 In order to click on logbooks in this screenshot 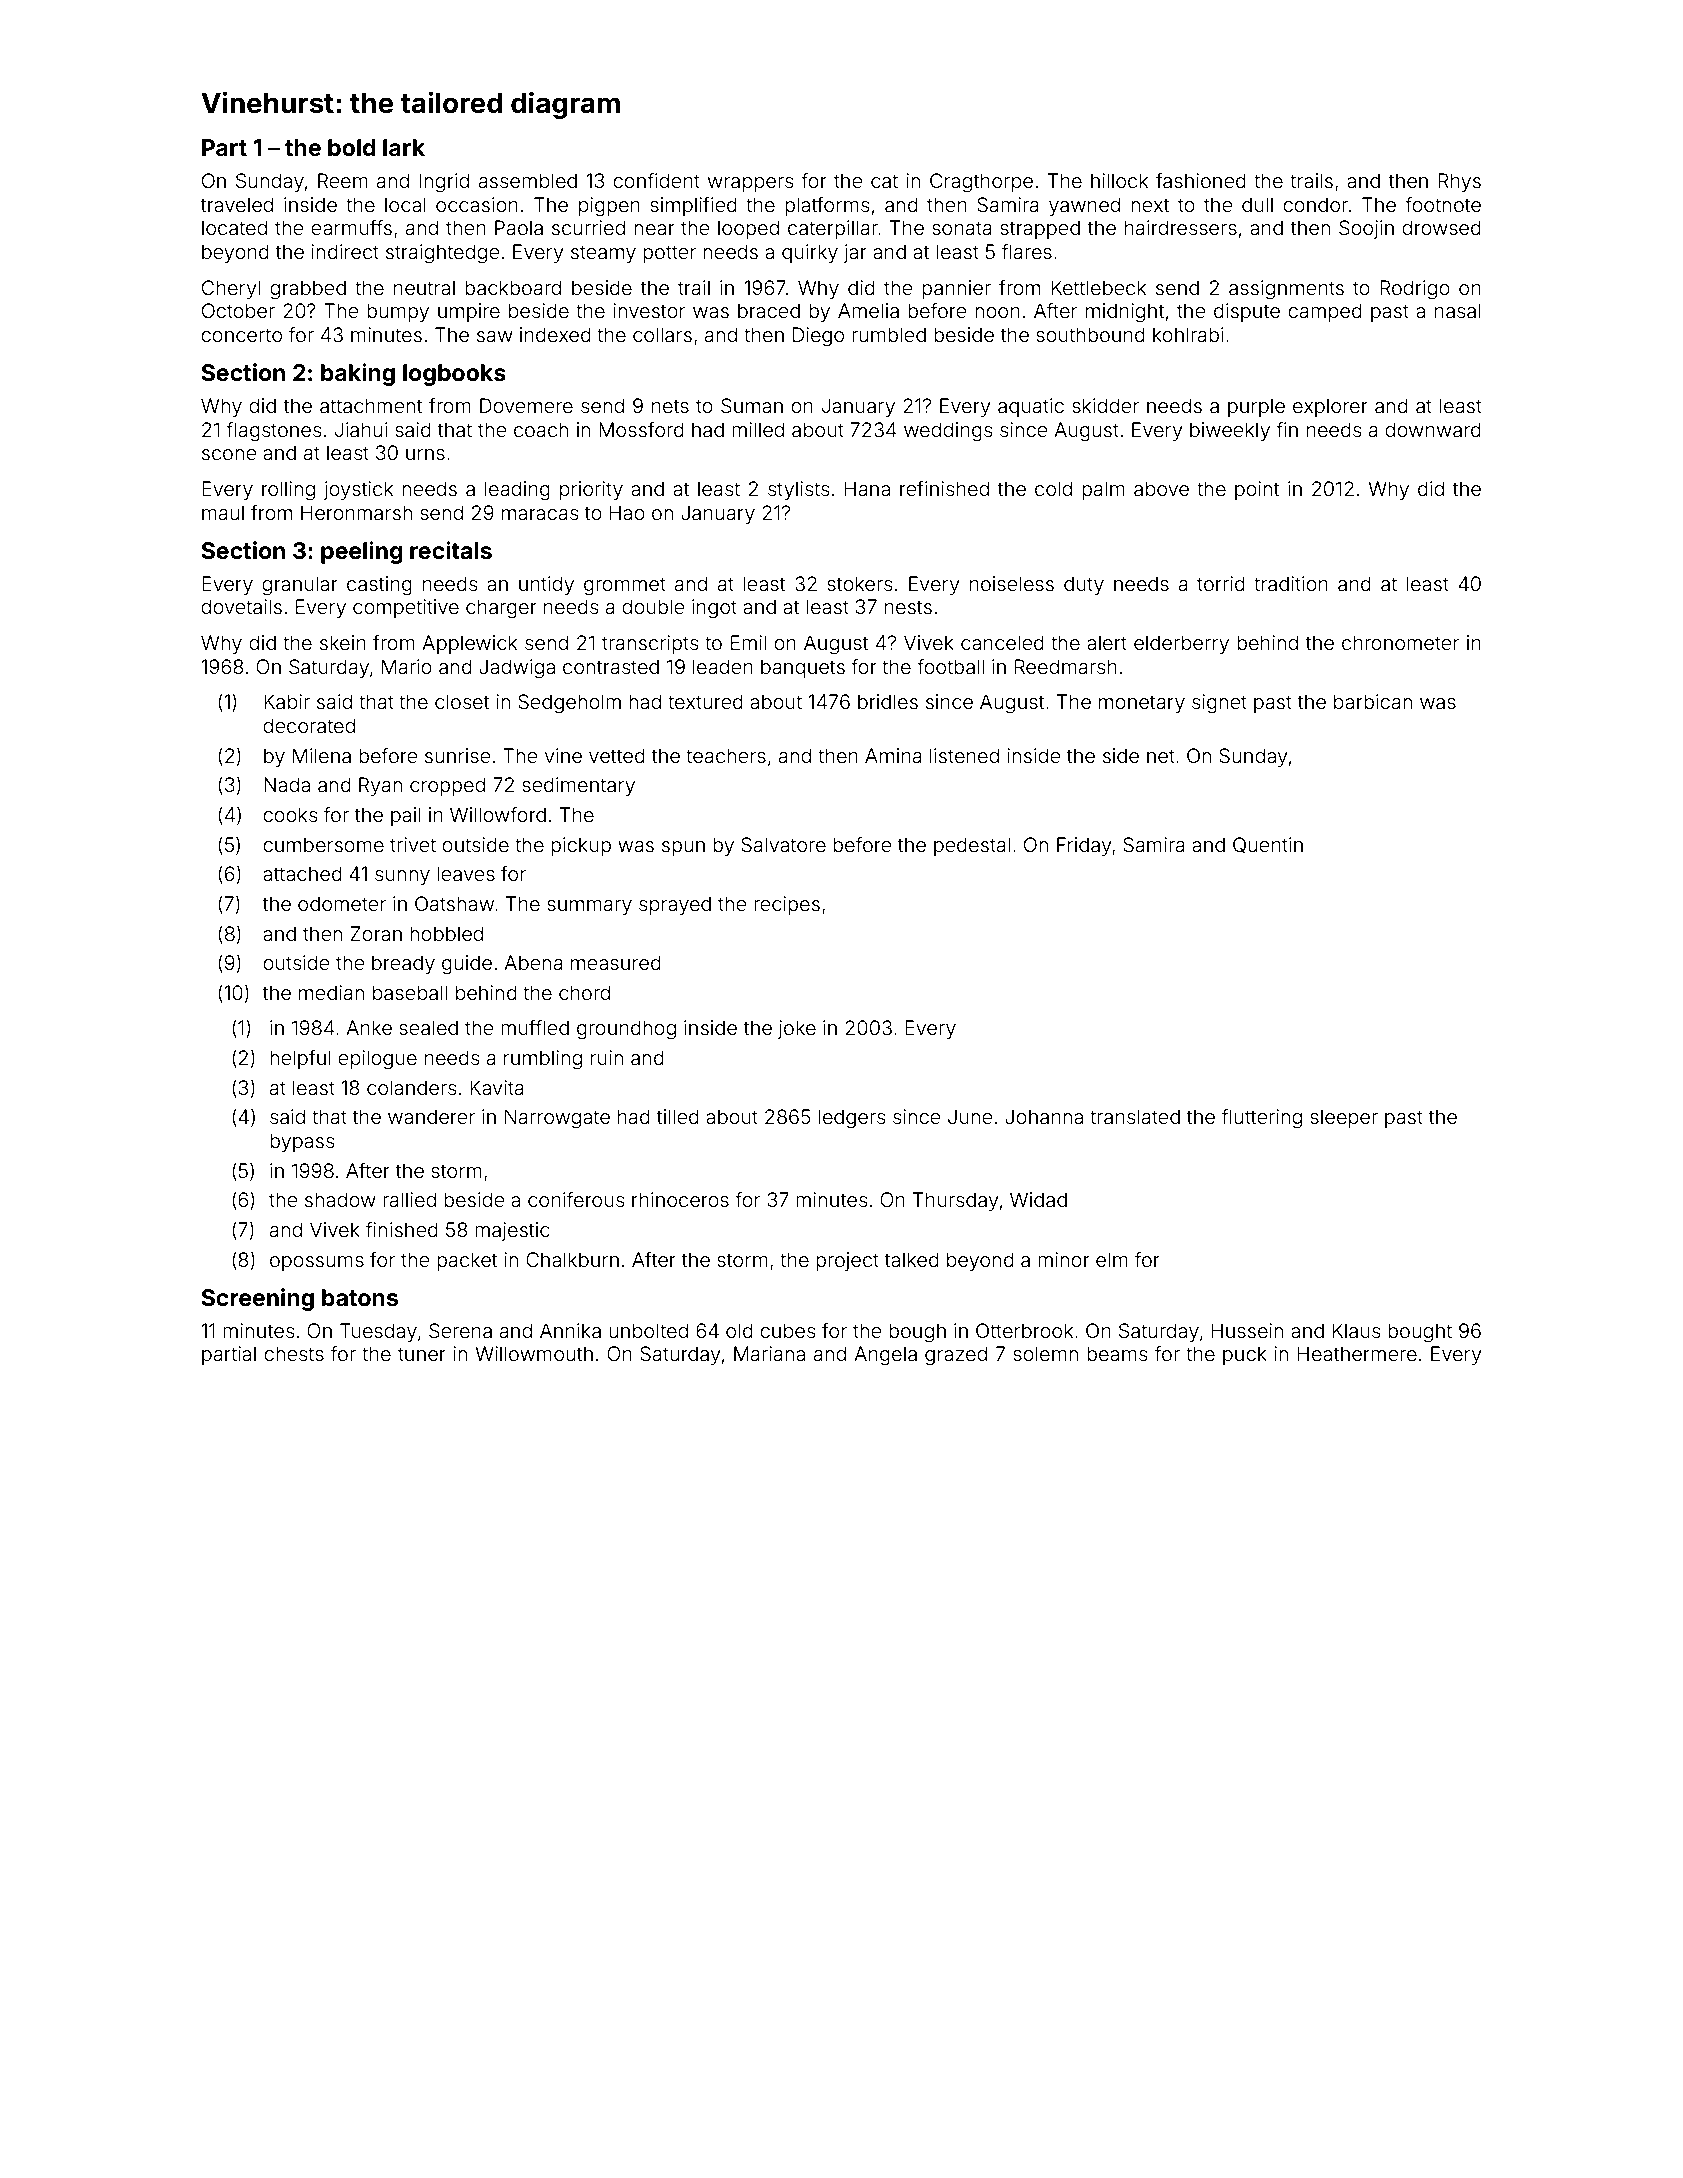, I will do `click(454, 375)`.
